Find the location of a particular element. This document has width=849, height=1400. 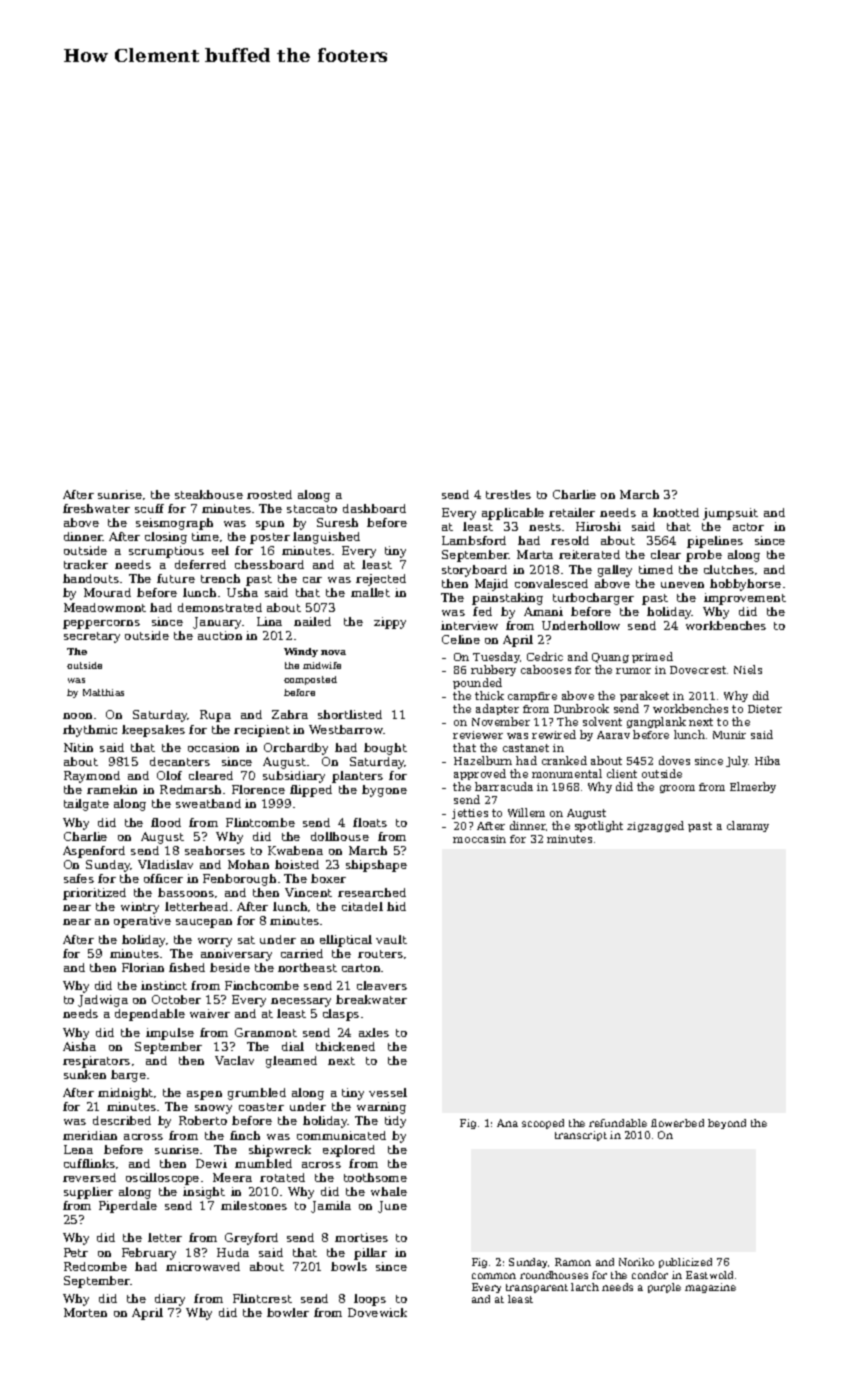

Majid is located at coordinates (491, 585).
